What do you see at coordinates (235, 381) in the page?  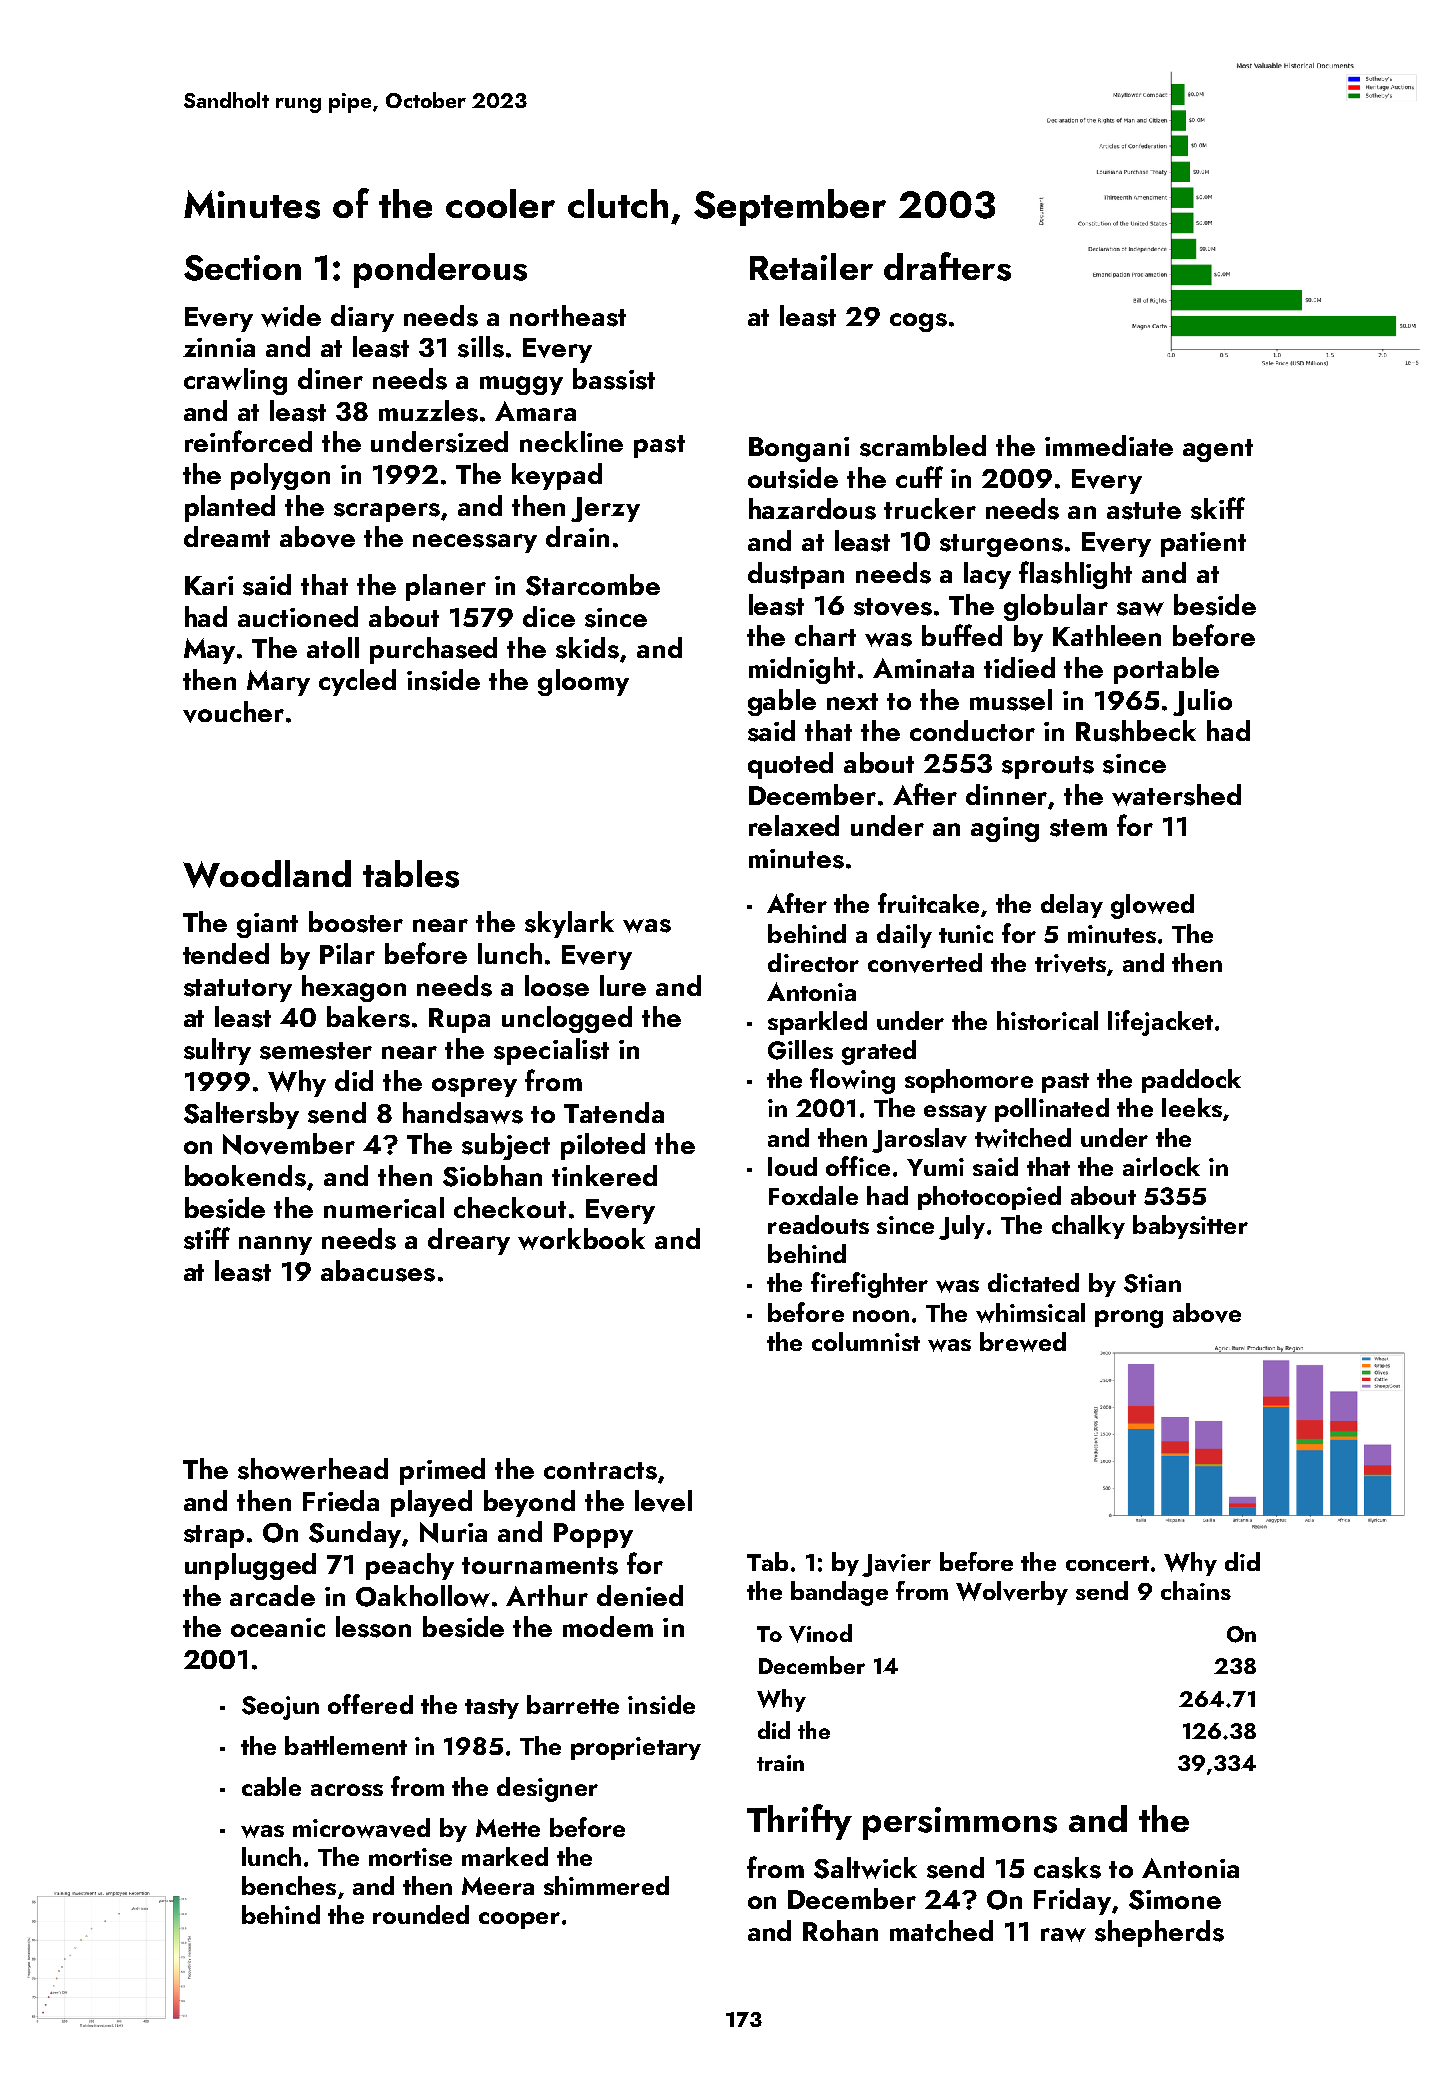 I see `crawling` at bounding box center [235, 381].
